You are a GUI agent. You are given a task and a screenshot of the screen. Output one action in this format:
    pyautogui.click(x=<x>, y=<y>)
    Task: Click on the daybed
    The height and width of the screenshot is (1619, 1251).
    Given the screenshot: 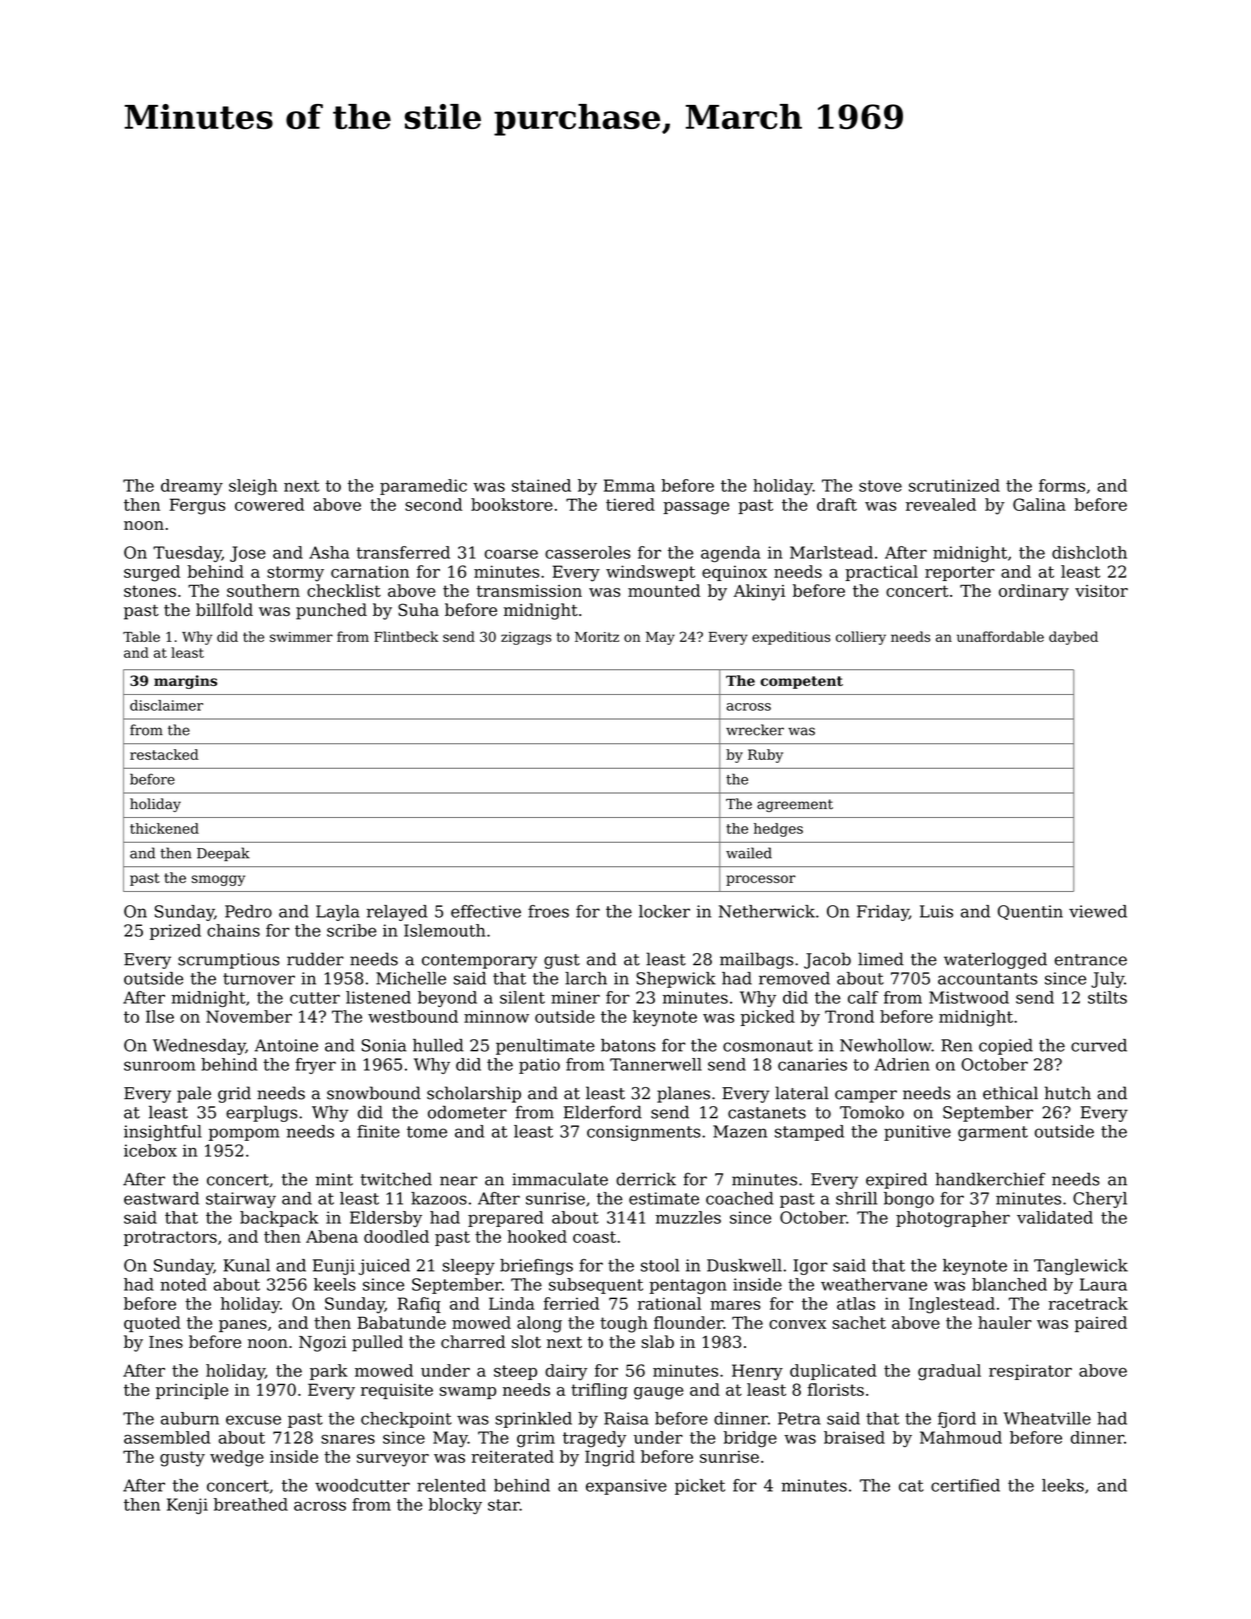 What is the action you would take?
    pyautogui.click(x=1073, y=638)
